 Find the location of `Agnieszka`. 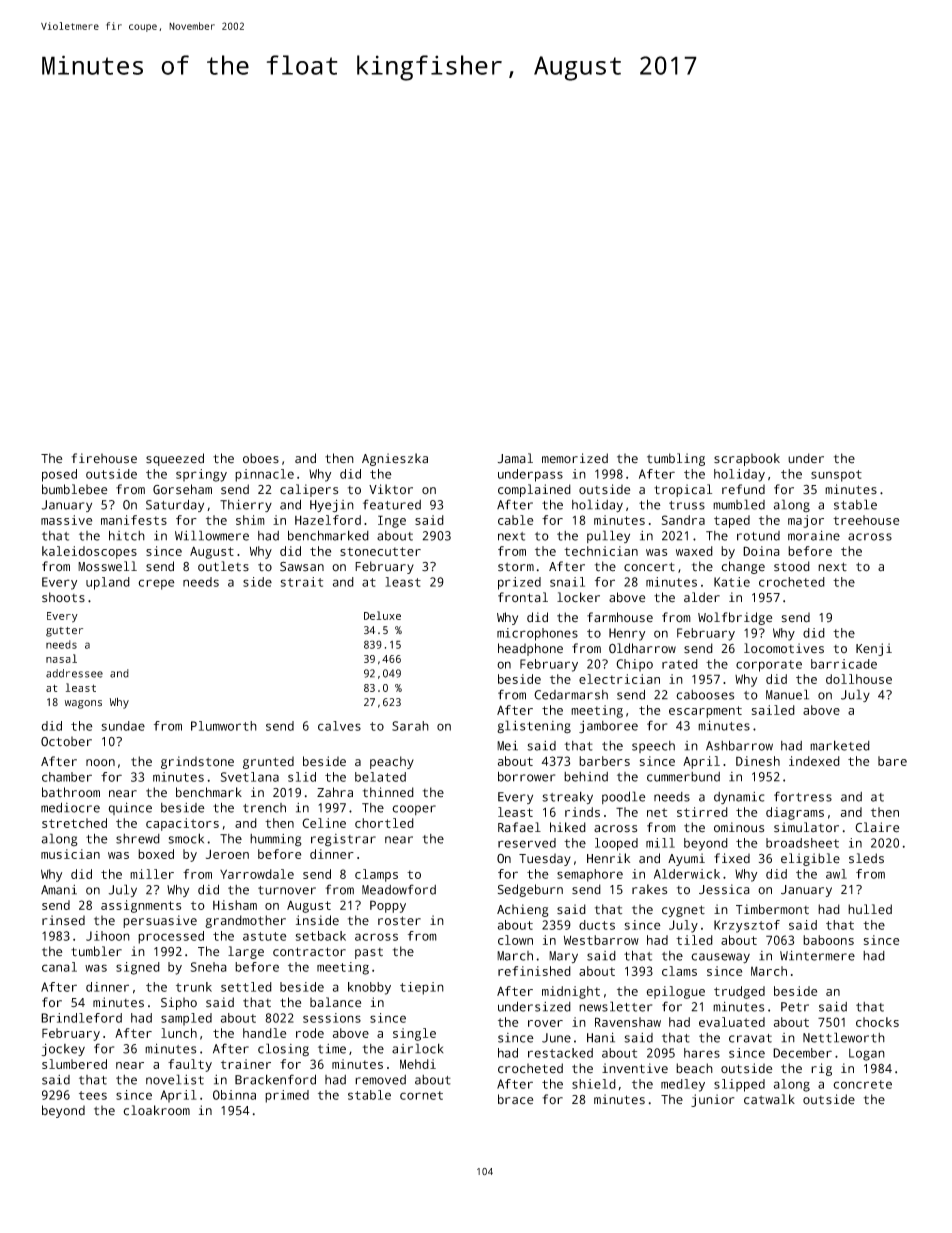

Agnieszka is located at coordinates (395, 459).
